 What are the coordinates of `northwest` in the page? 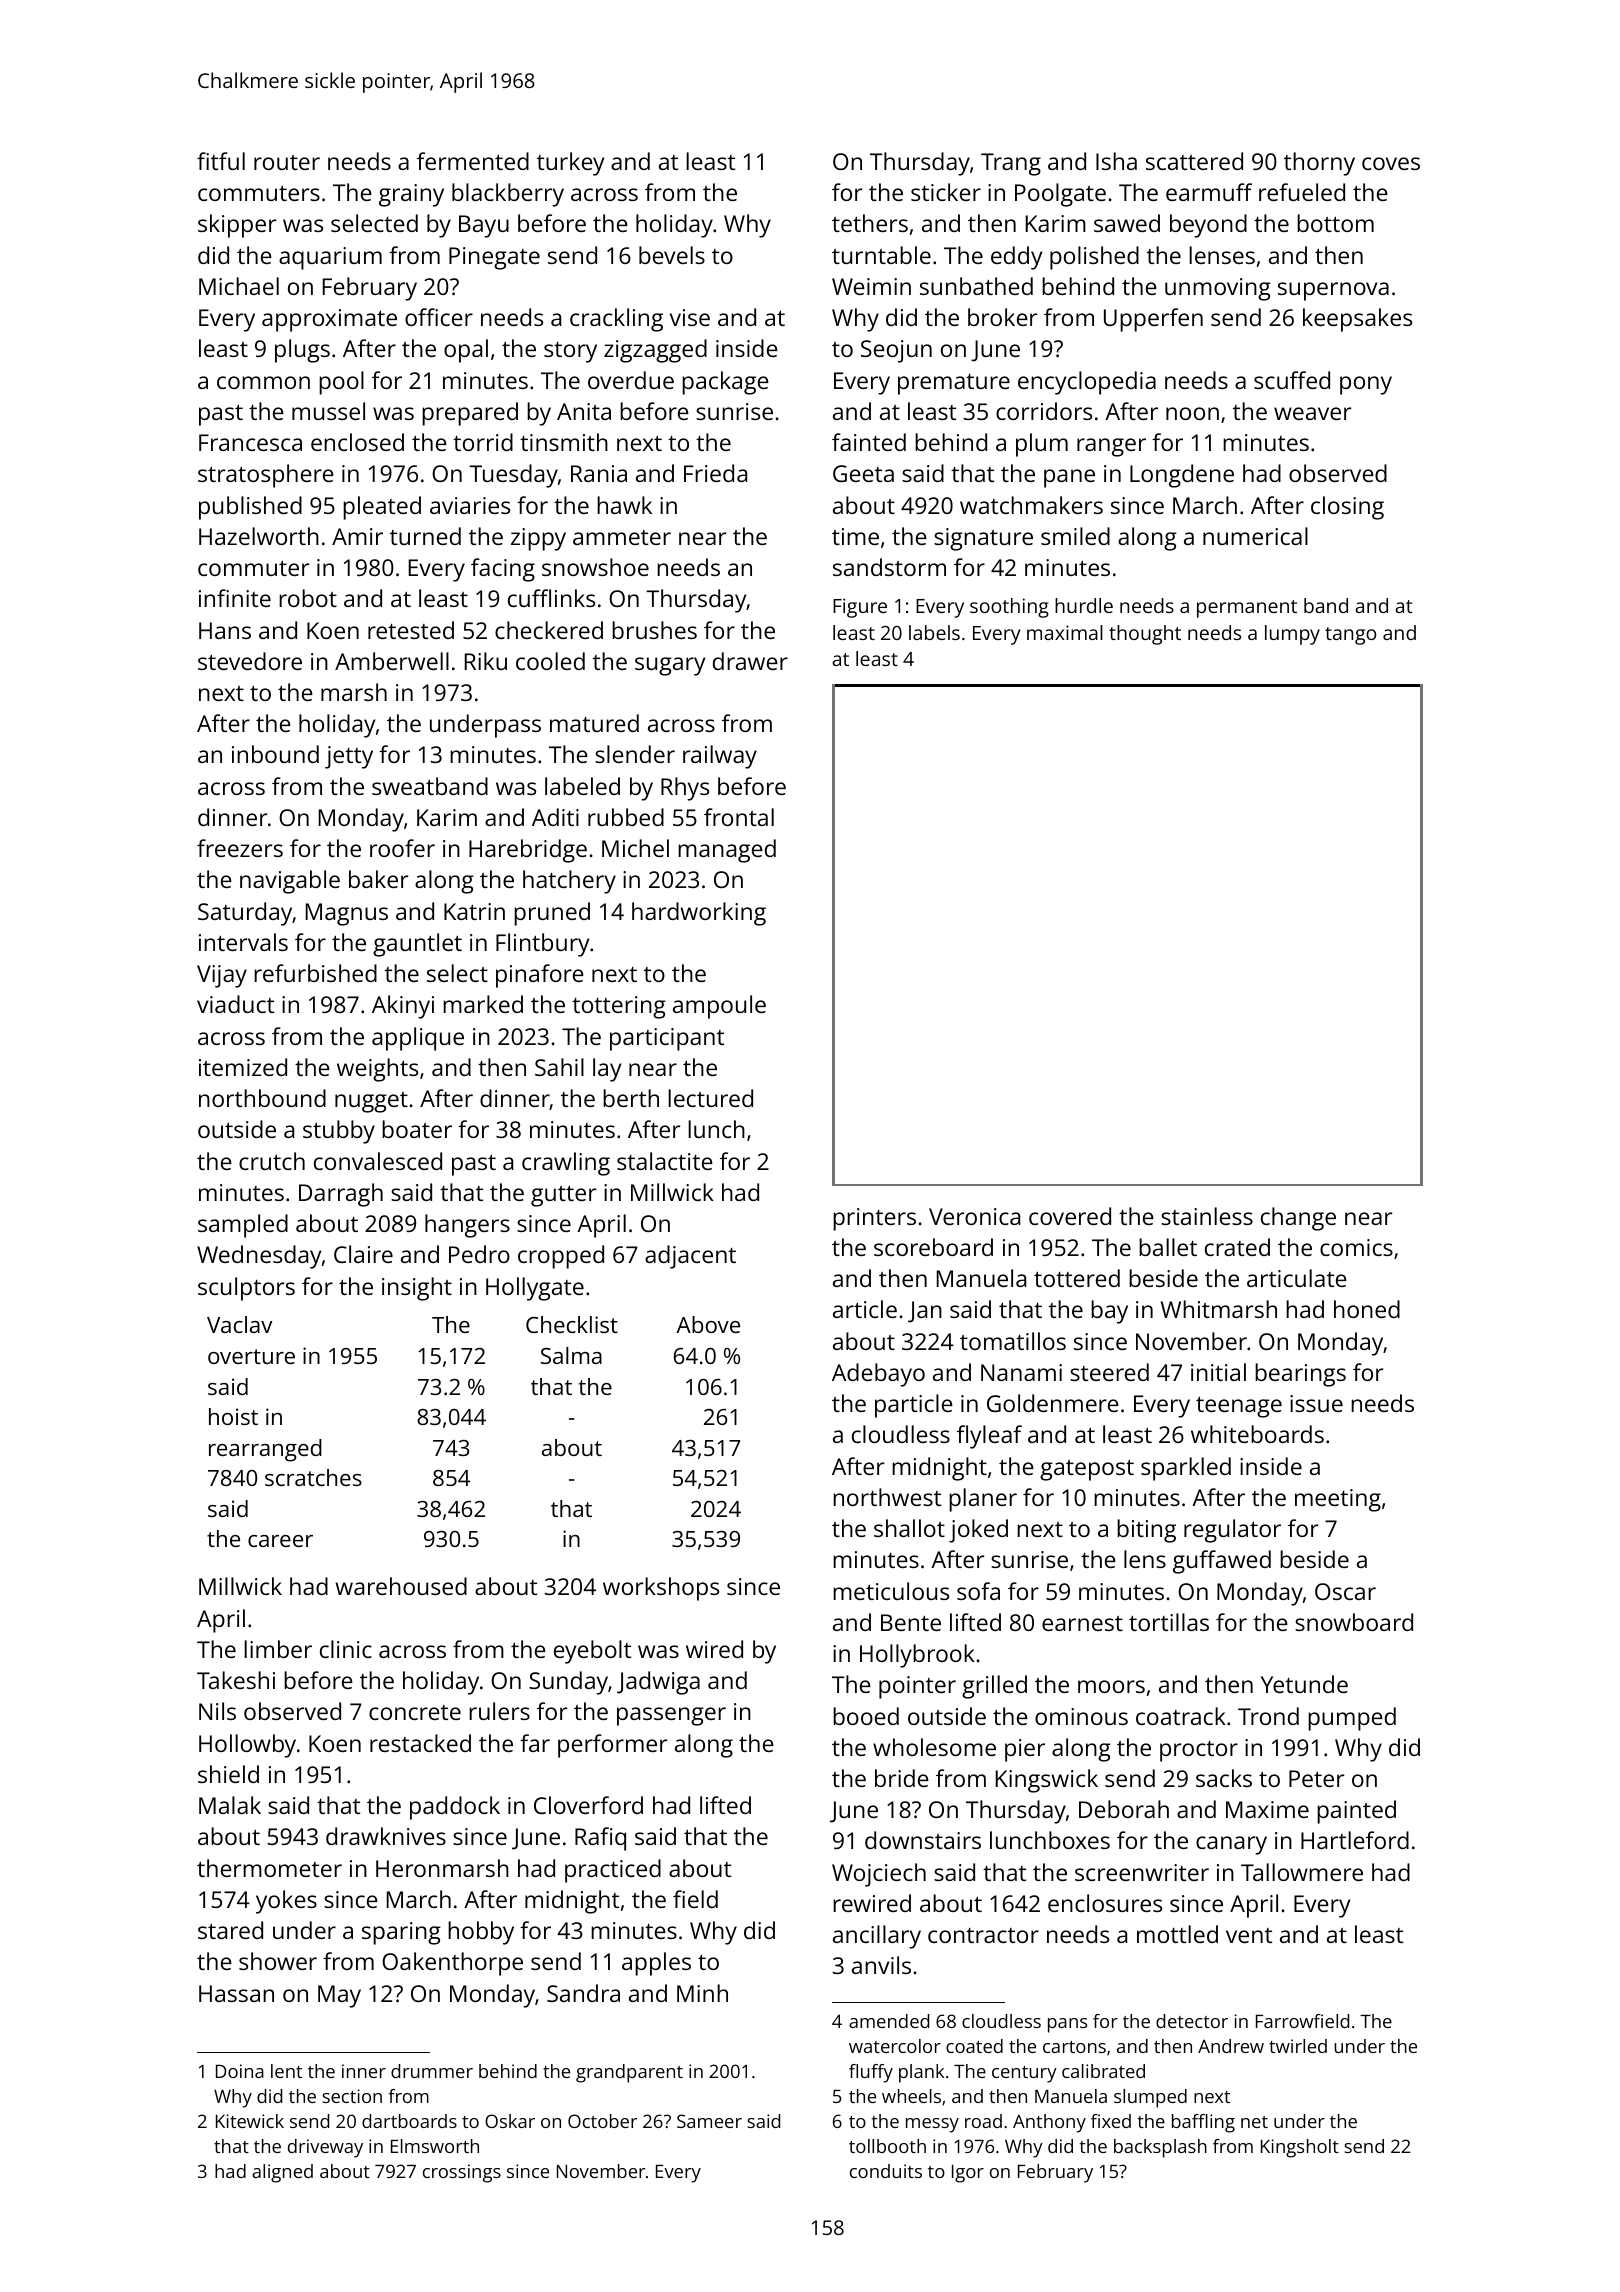 It's located at (887, 1497).
